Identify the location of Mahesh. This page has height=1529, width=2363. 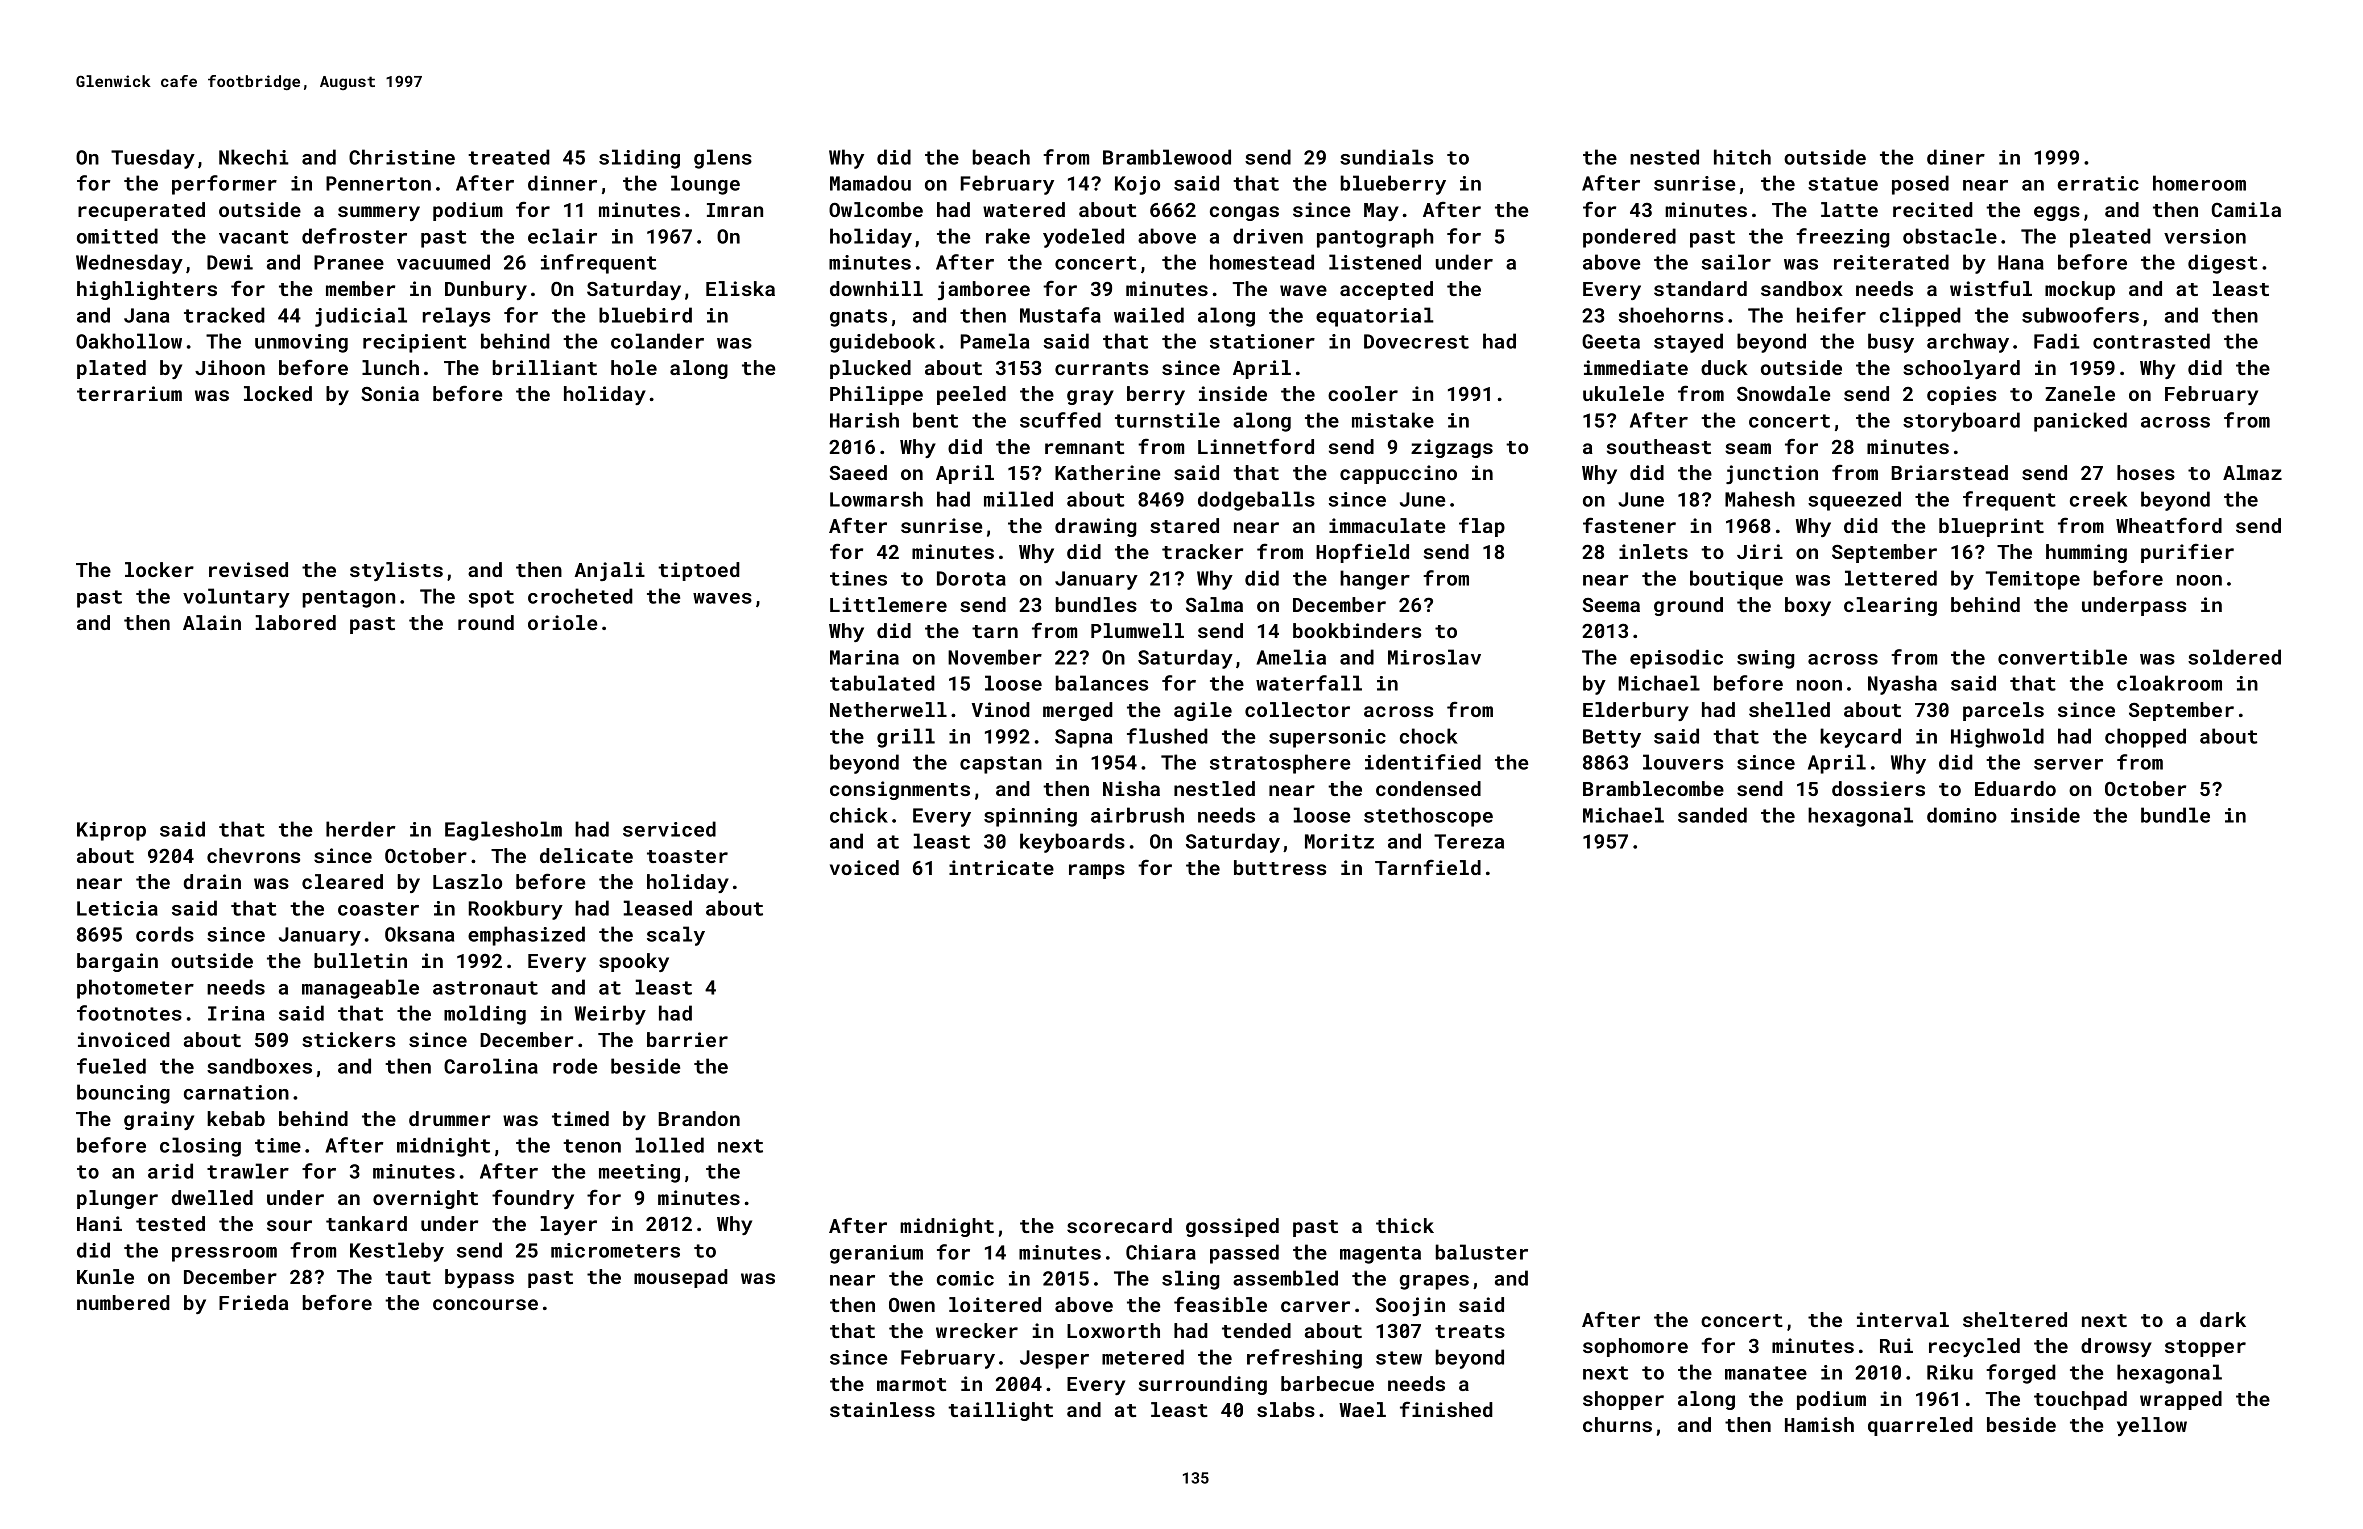
(1760, 499).
